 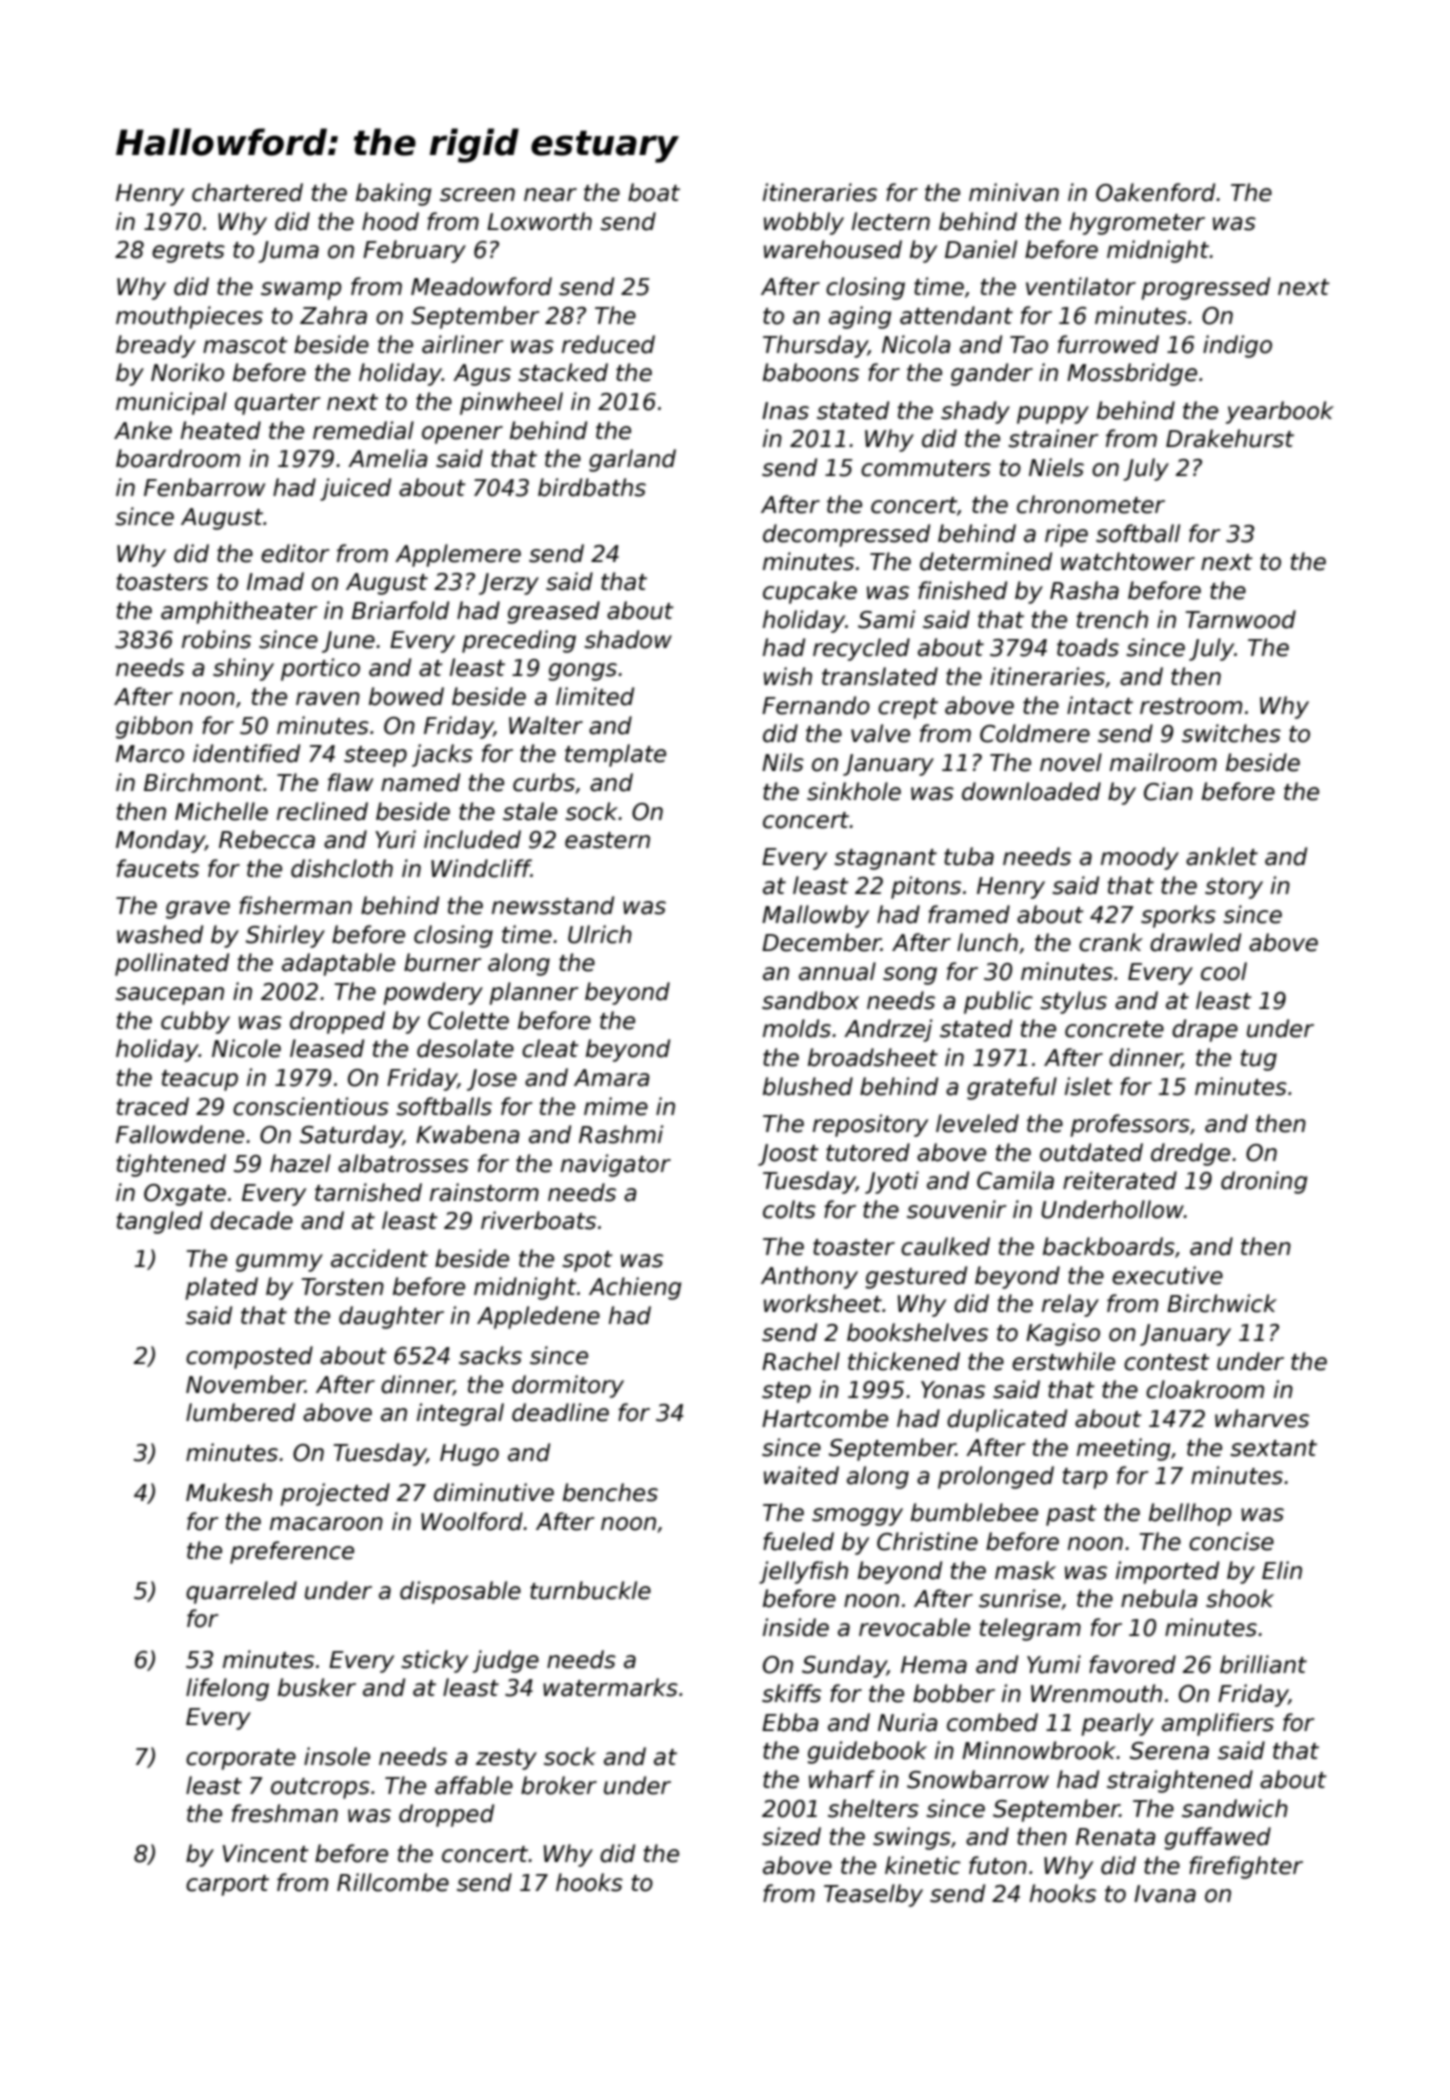 What do you see at coordinates (1218, 1724) in the page?
I see `amplifiers` at bounding box center [1218, 1724].
